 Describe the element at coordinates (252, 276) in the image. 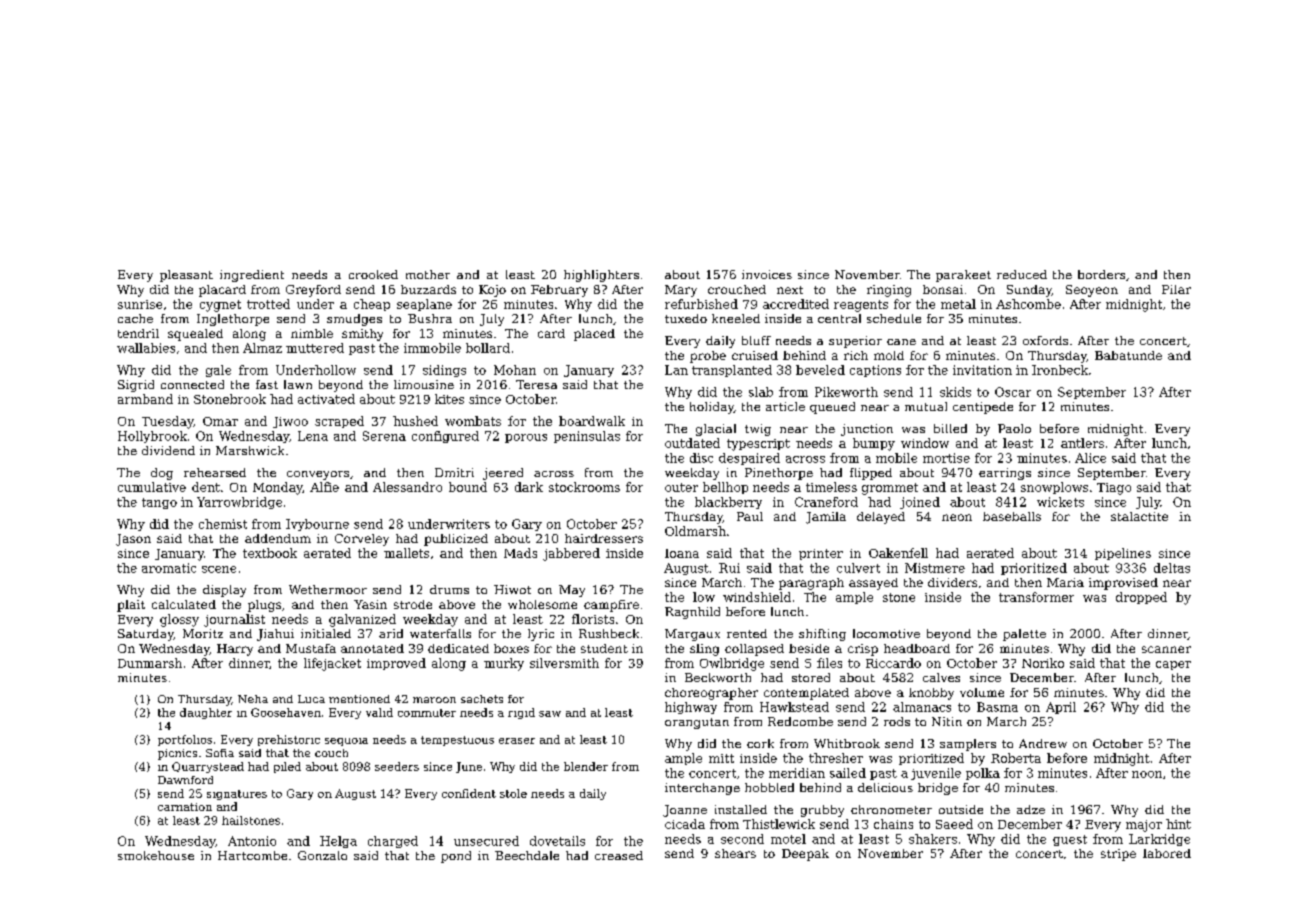

I see `ingredient` at that location.
